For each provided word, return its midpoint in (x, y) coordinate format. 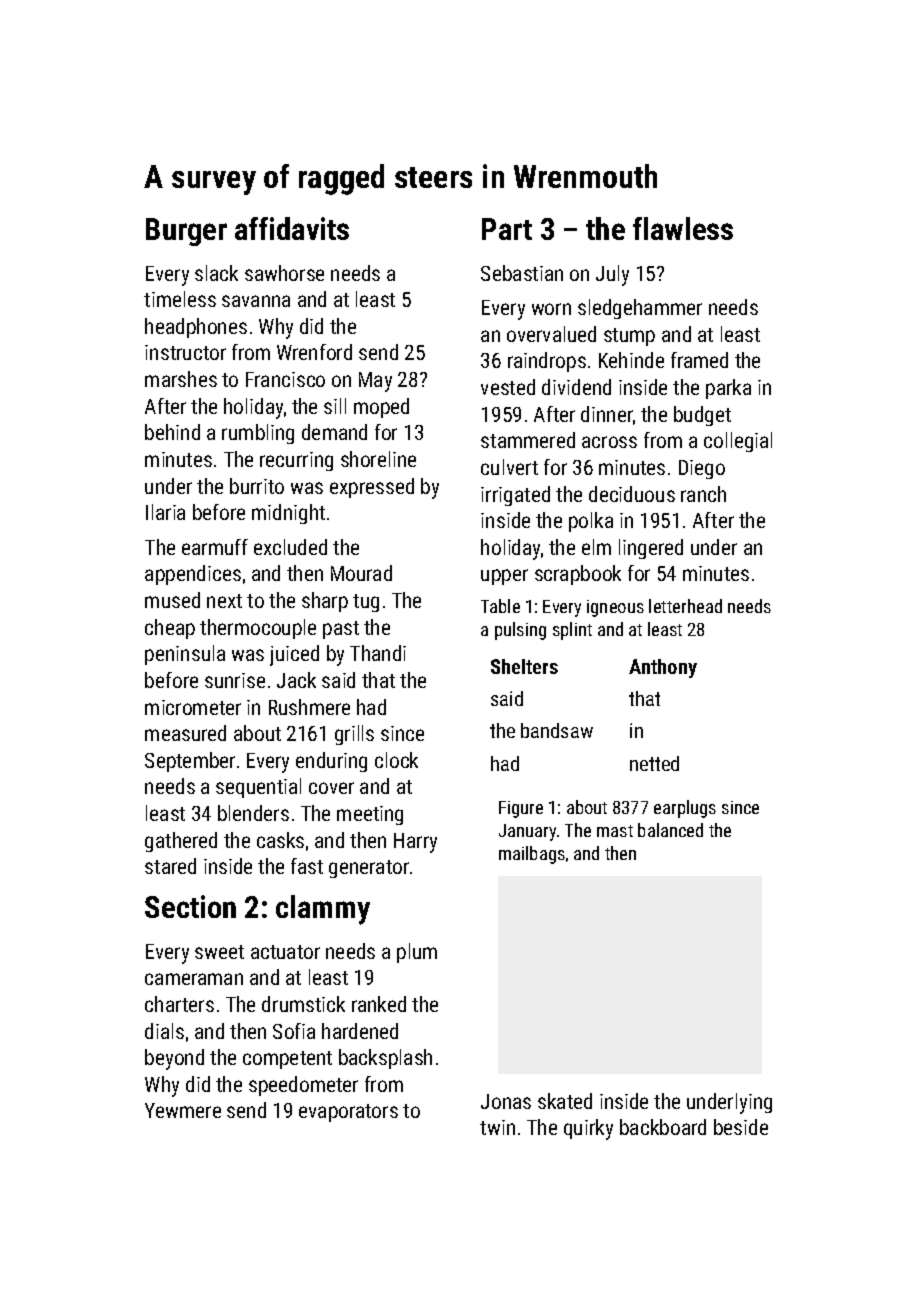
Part (507, 229)
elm (596, 547)
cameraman (194, 979)
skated (565, 1101)
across (609, 442)
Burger (186, 232)
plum (417, 953)
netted (654, 763)
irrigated (515, 496)
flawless (683, 228)
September (190, 762)
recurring (296, 461)
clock (396, 760)
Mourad (361, 573)
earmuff (215, 547)
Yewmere (183, 1110)
